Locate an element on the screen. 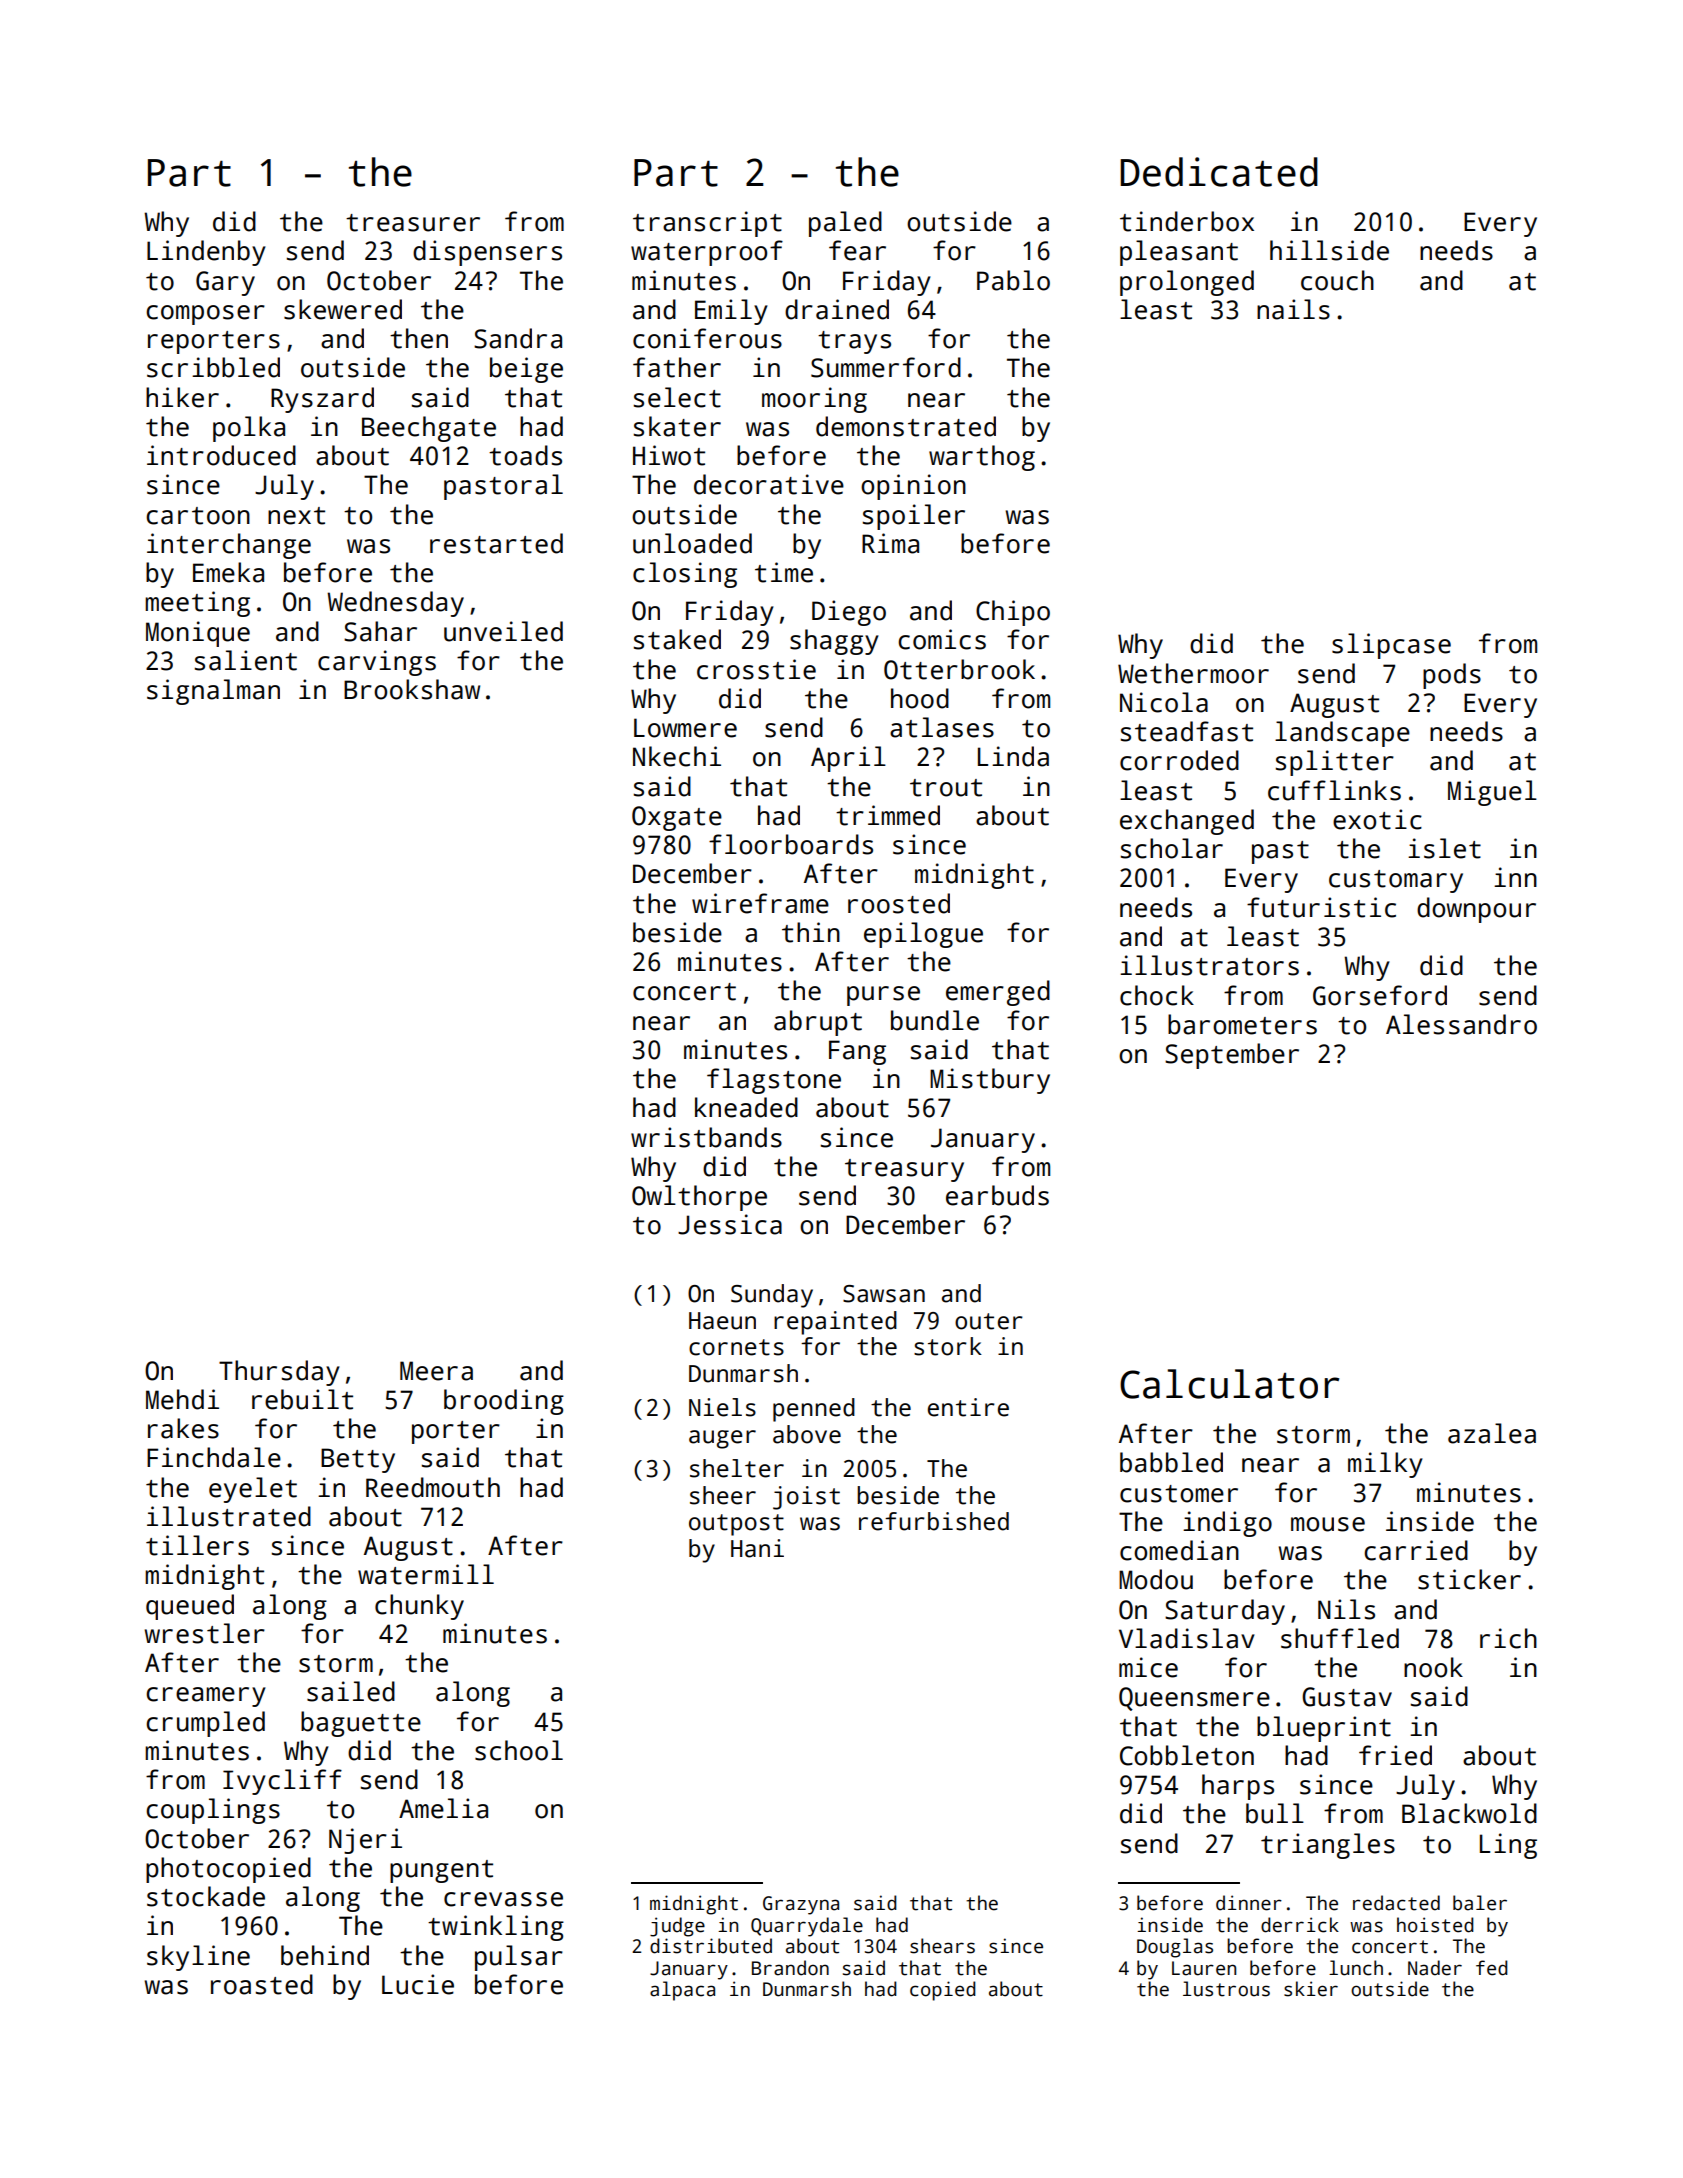 This screenshot has width=1683, height=2178. lustrous is located at coordinates (1226, 1989).
